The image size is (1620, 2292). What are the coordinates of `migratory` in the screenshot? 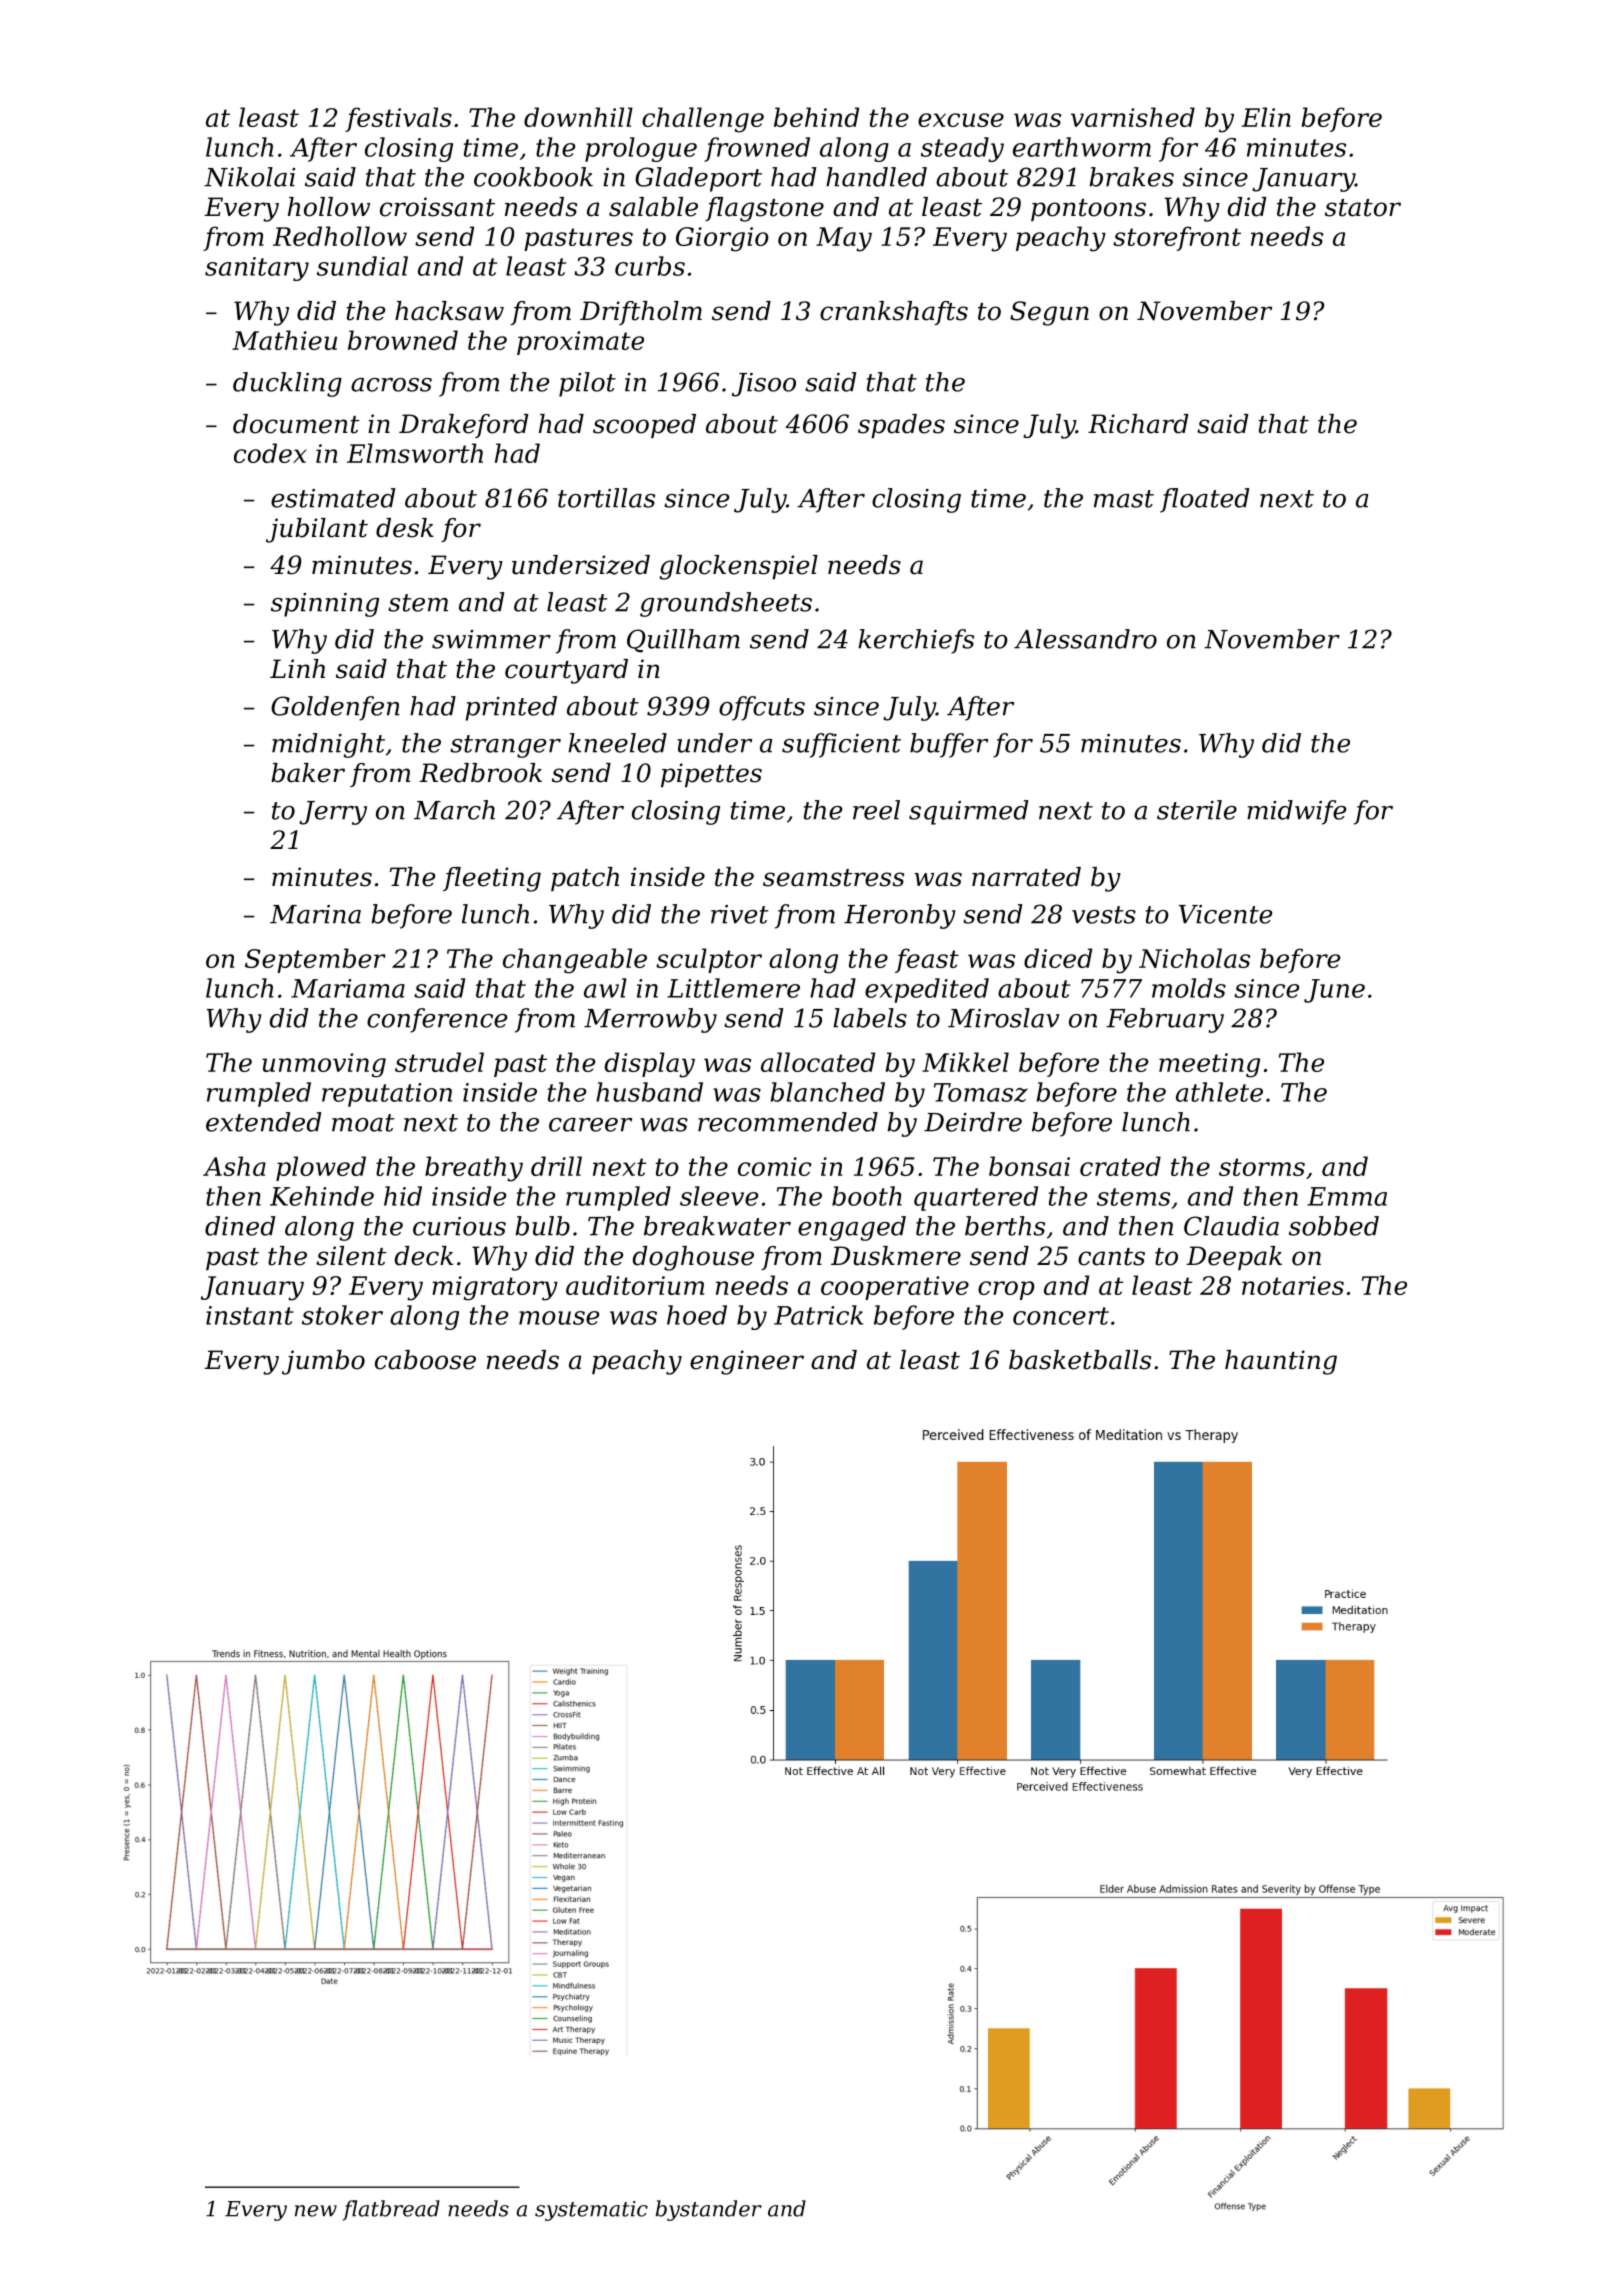 It's located at (495, 1288).
